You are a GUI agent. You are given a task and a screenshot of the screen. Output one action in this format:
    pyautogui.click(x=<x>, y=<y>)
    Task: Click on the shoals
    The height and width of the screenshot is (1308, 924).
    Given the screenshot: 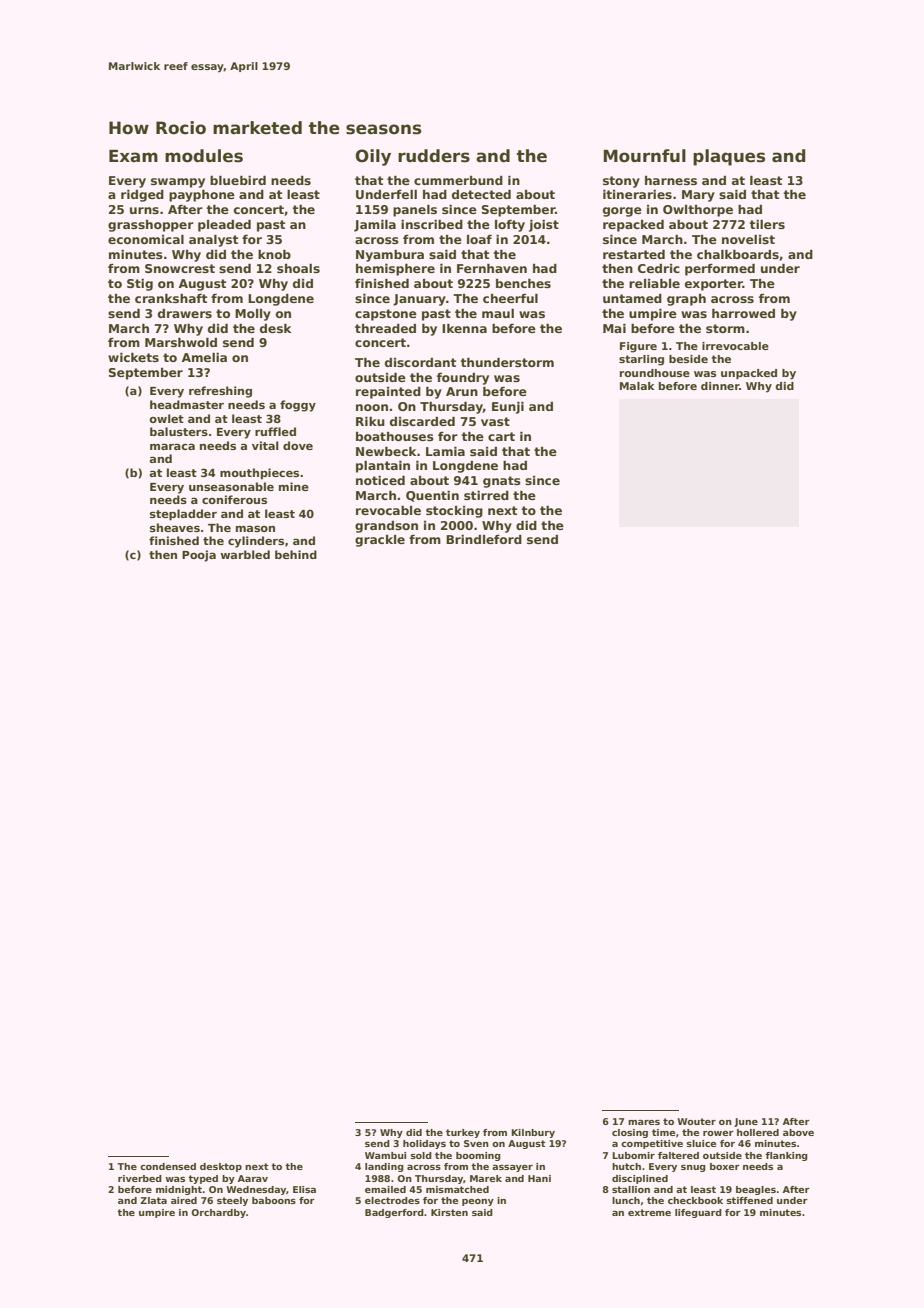 What is the action you would take?
    pyautogui.click(x=298, y=268)
